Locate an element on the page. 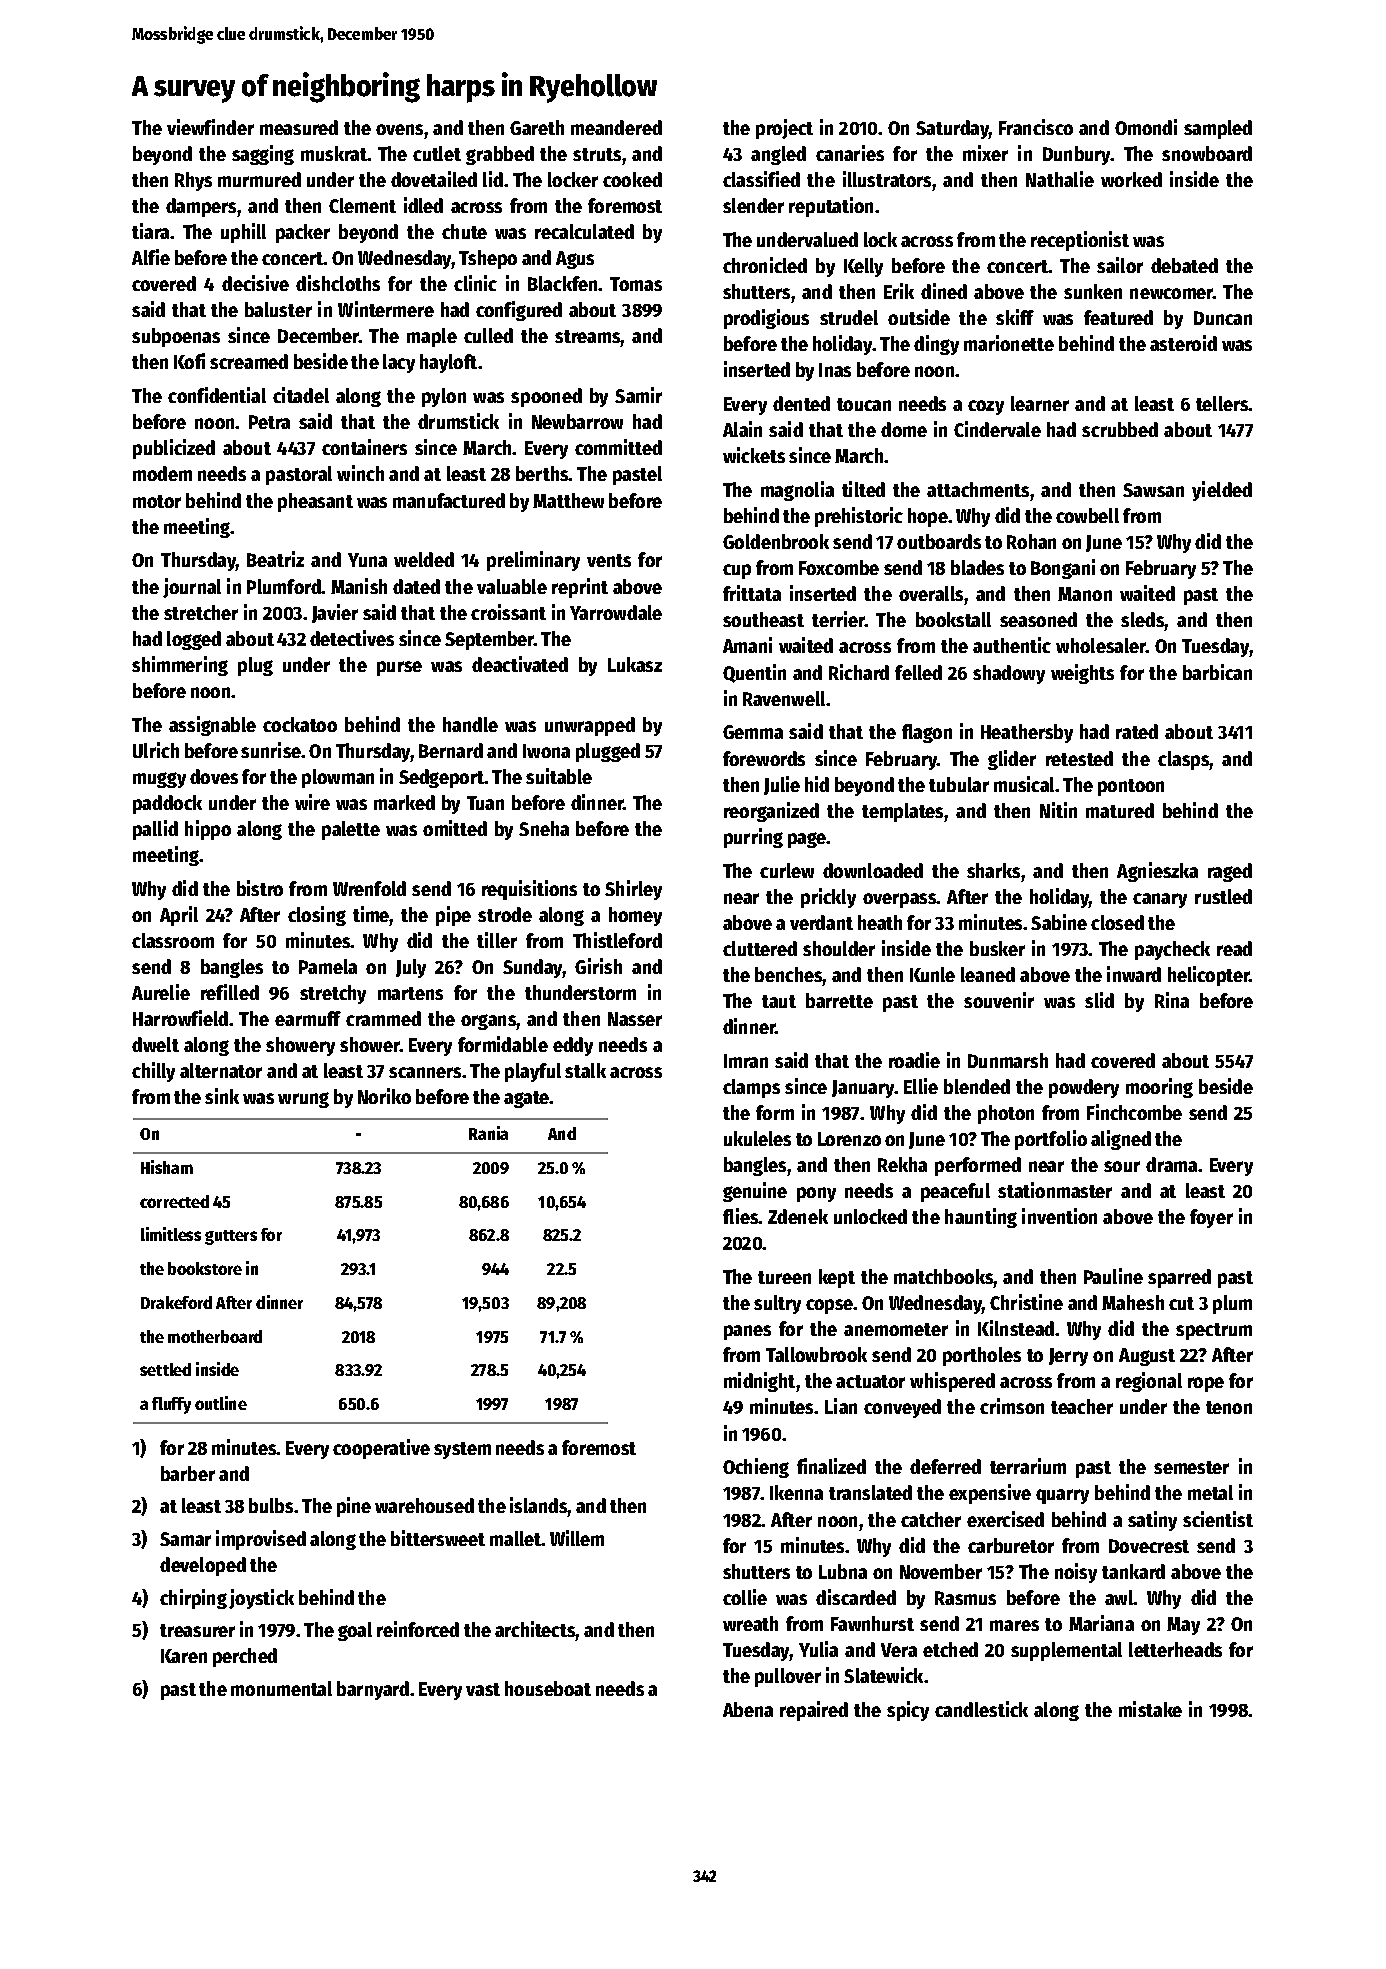  goal is located at coordinates (355, 1631).
